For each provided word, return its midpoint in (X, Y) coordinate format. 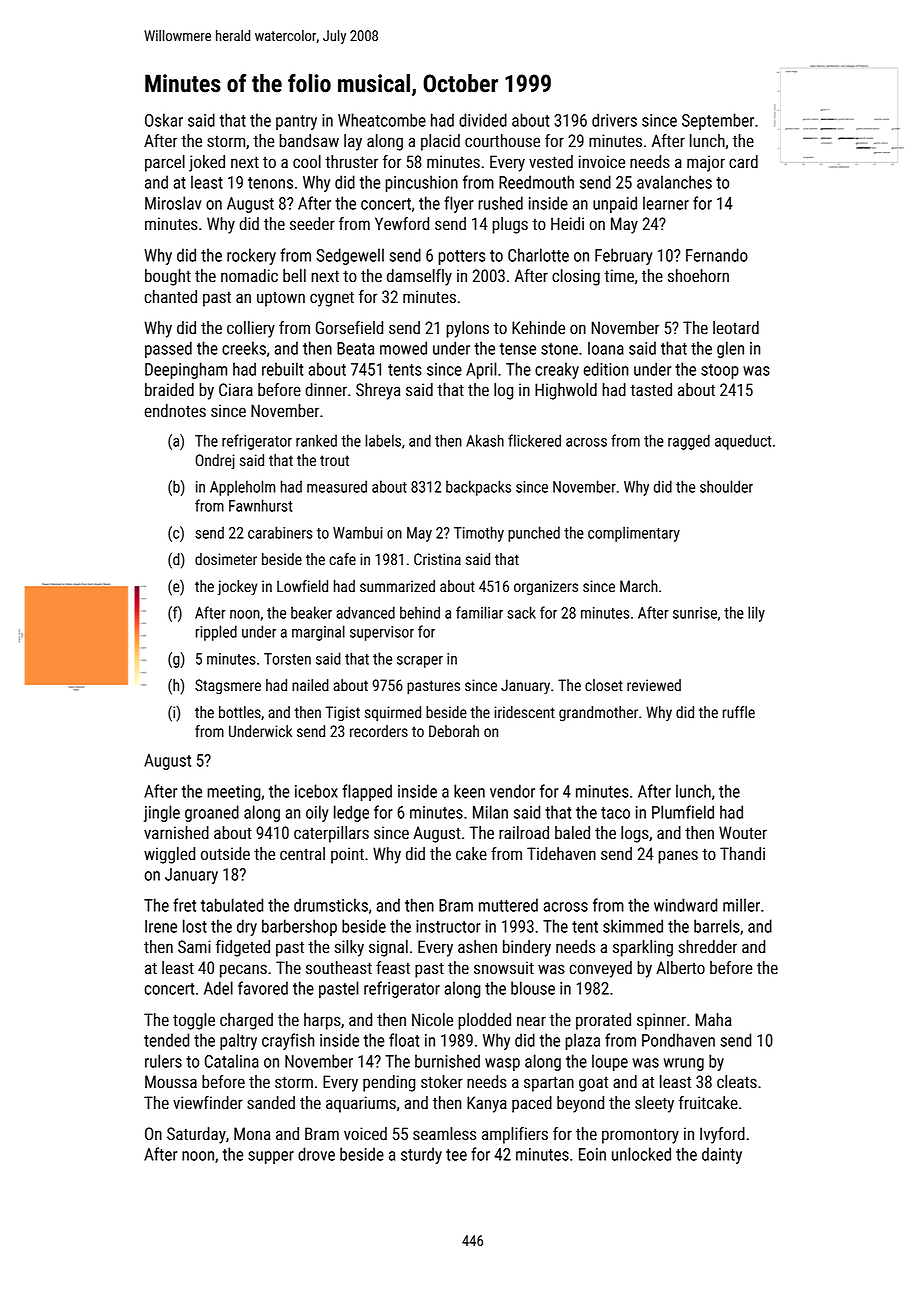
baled (572, 832)
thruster (351, 162)
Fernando (717, 255)
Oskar (164, 120)
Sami (194, 946)
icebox (316, 791)
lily (756, 614)
